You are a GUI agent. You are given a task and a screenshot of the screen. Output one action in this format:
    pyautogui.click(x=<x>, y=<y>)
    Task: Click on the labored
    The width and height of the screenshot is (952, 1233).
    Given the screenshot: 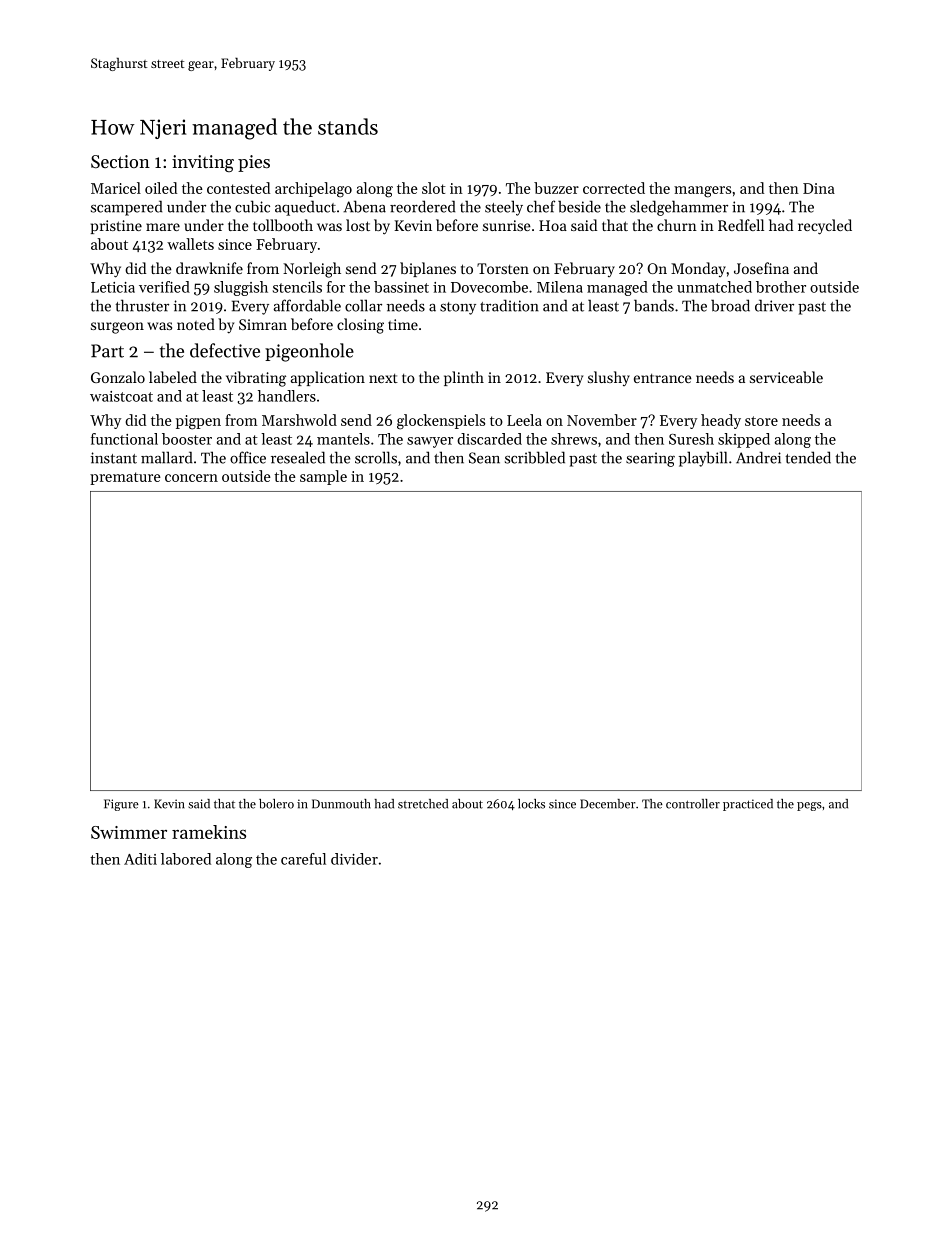 What is the action you would take?
    pyautogui.click(x=186, y=859)
